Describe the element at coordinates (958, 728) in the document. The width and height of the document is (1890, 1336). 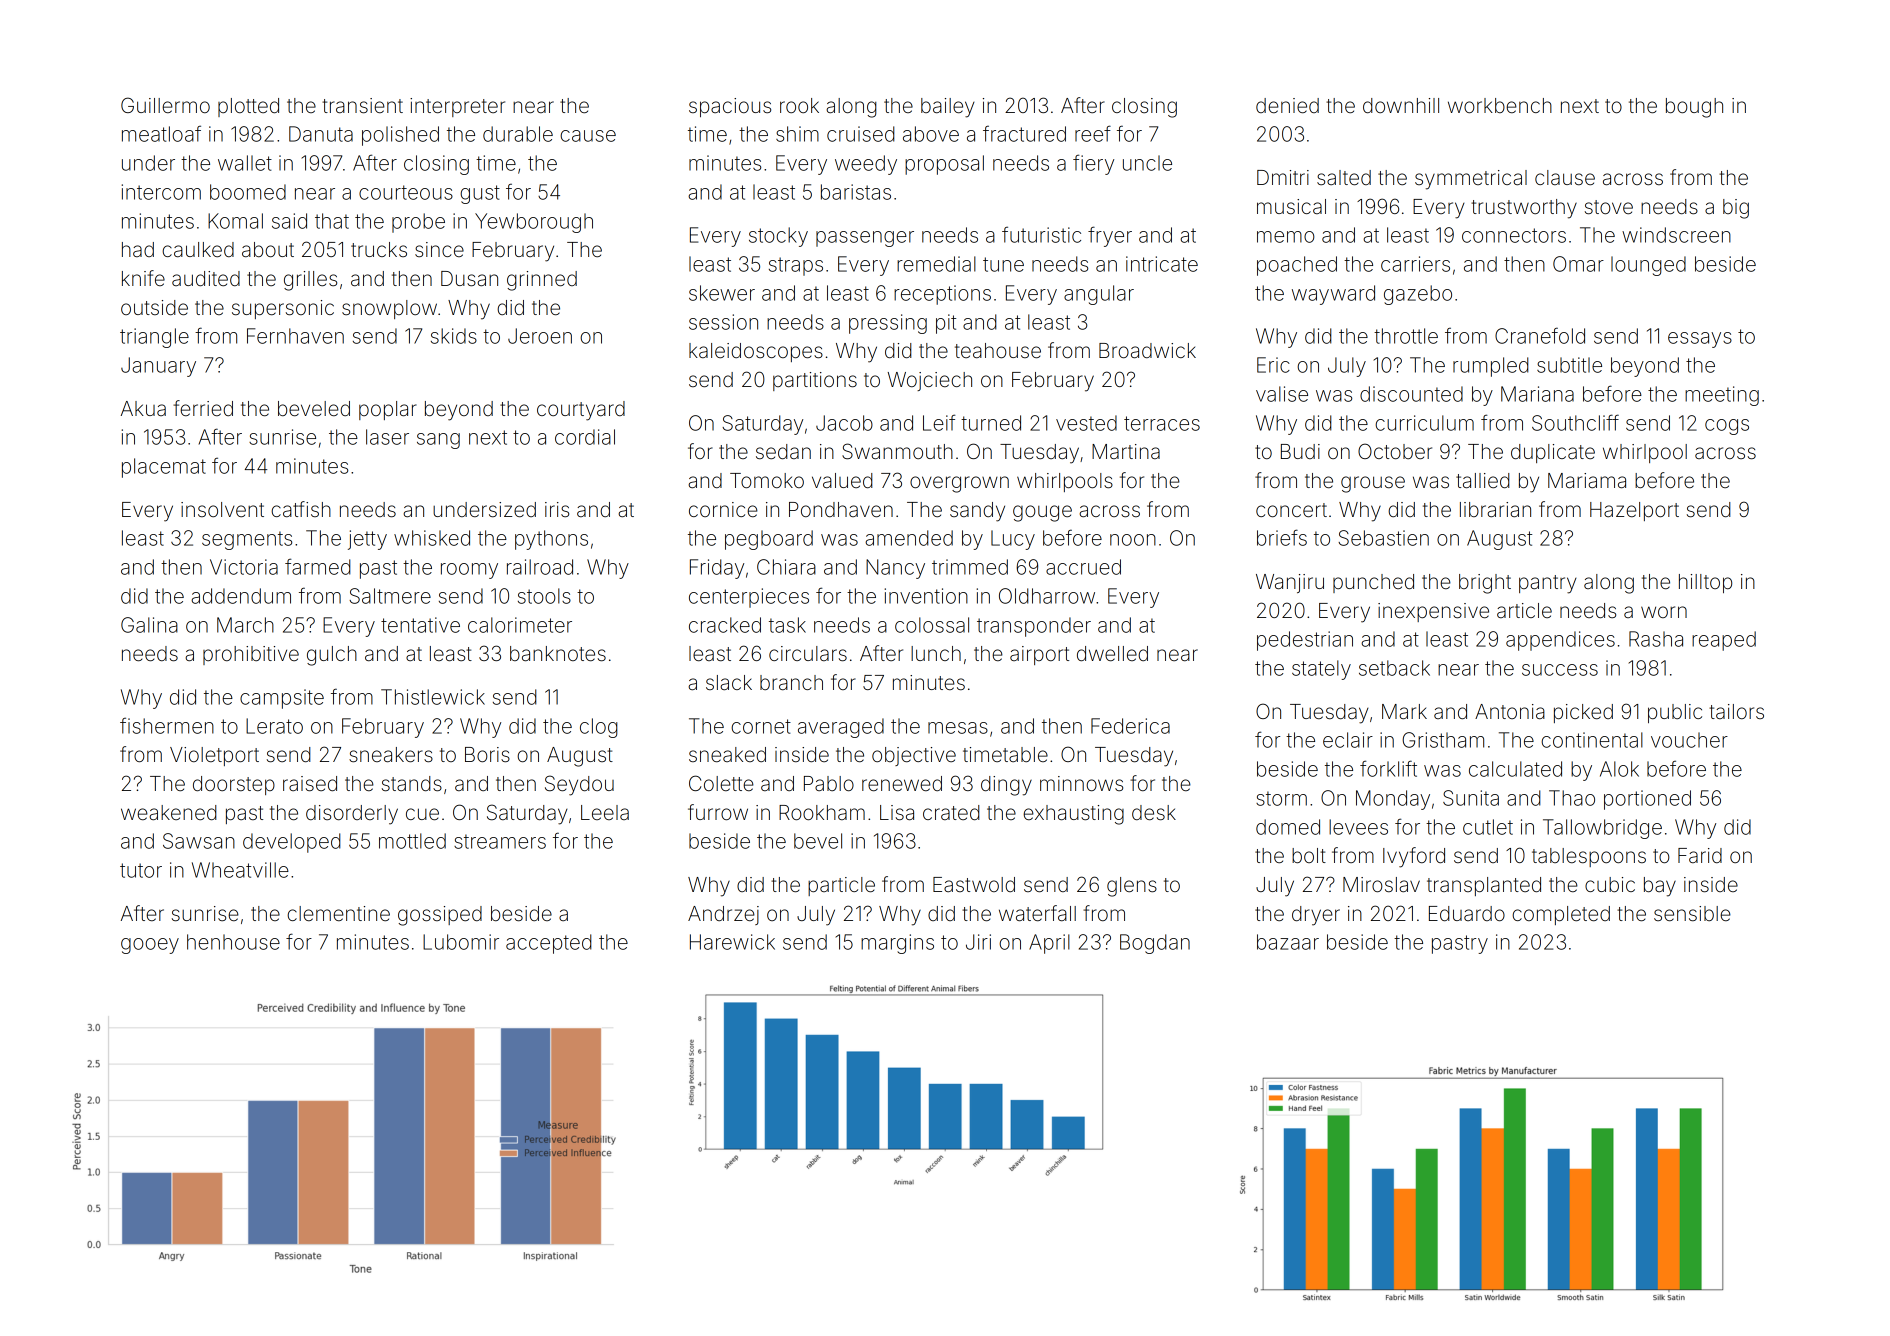
I see `mesas` at that location.
